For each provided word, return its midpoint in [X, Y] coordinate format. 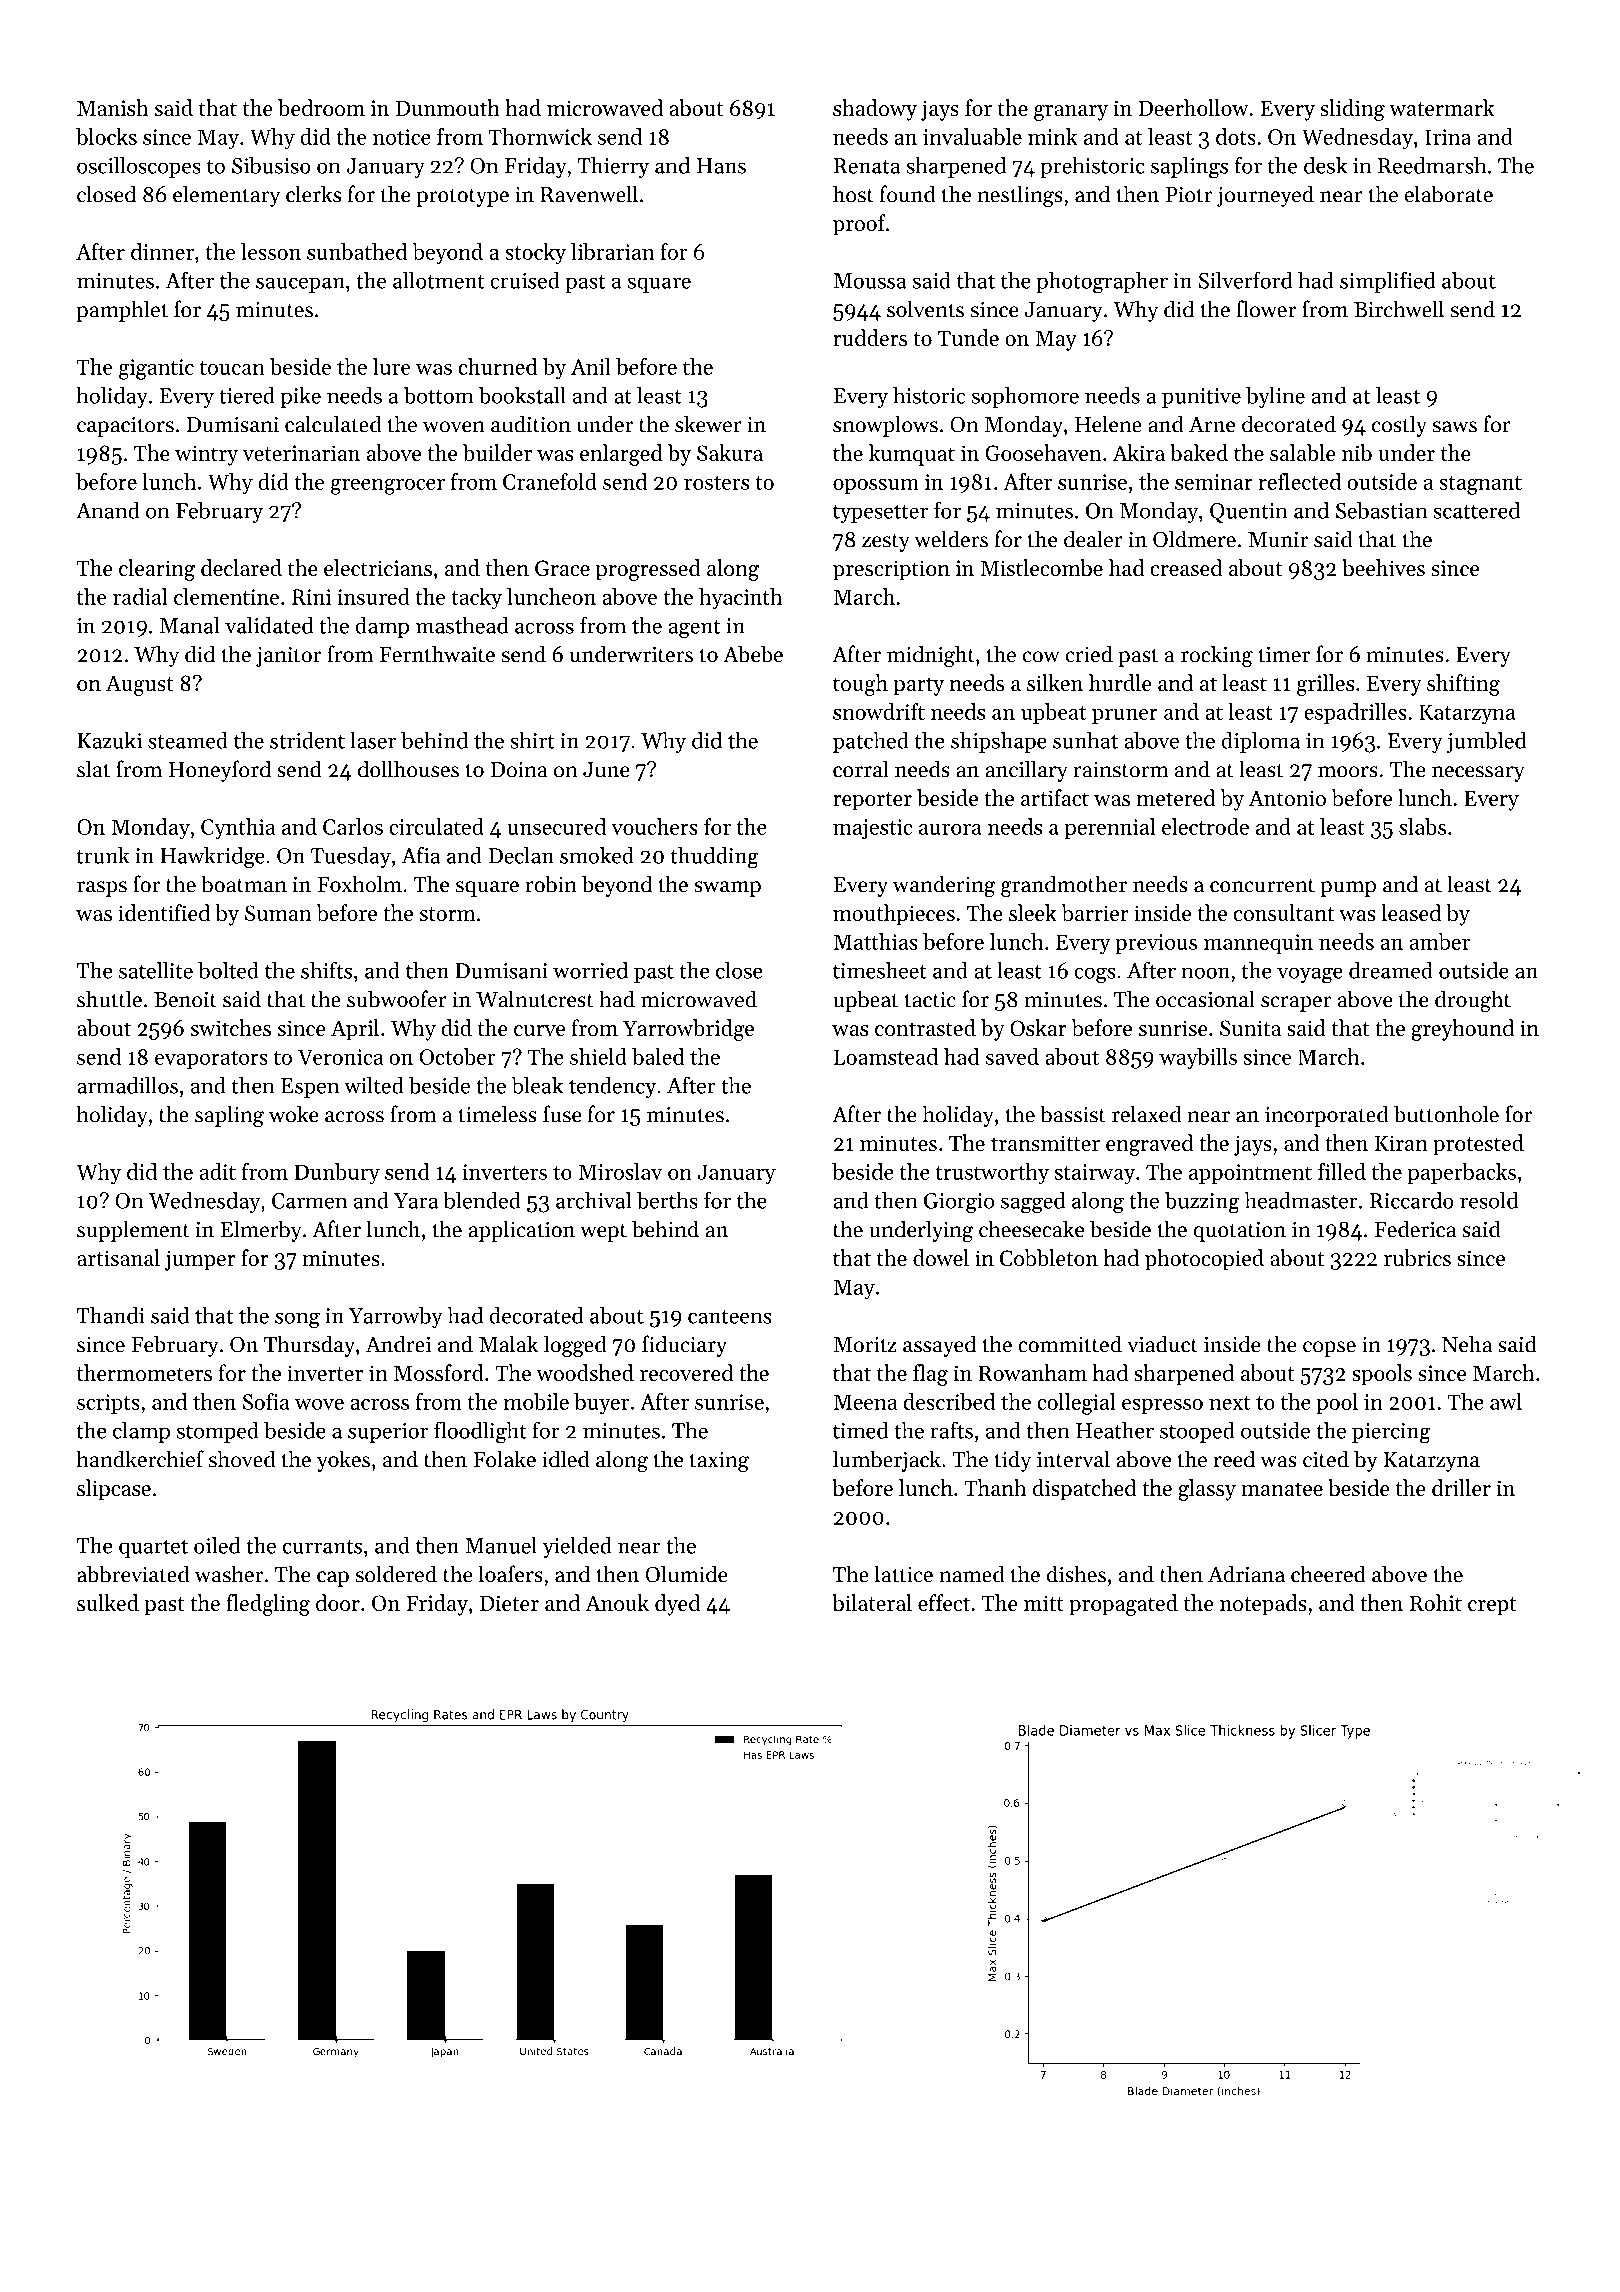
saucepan [300, 285]
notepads [1263, 1605]
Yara [416, 1201]
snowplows [885, 426]
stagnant [1480, 485]
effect [944, 1602]
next [1230, 1403]
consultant [1283, 912]
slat [93, 769]
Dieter [509, 1603]
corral [861, 769]
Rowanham [1032, 1372]
